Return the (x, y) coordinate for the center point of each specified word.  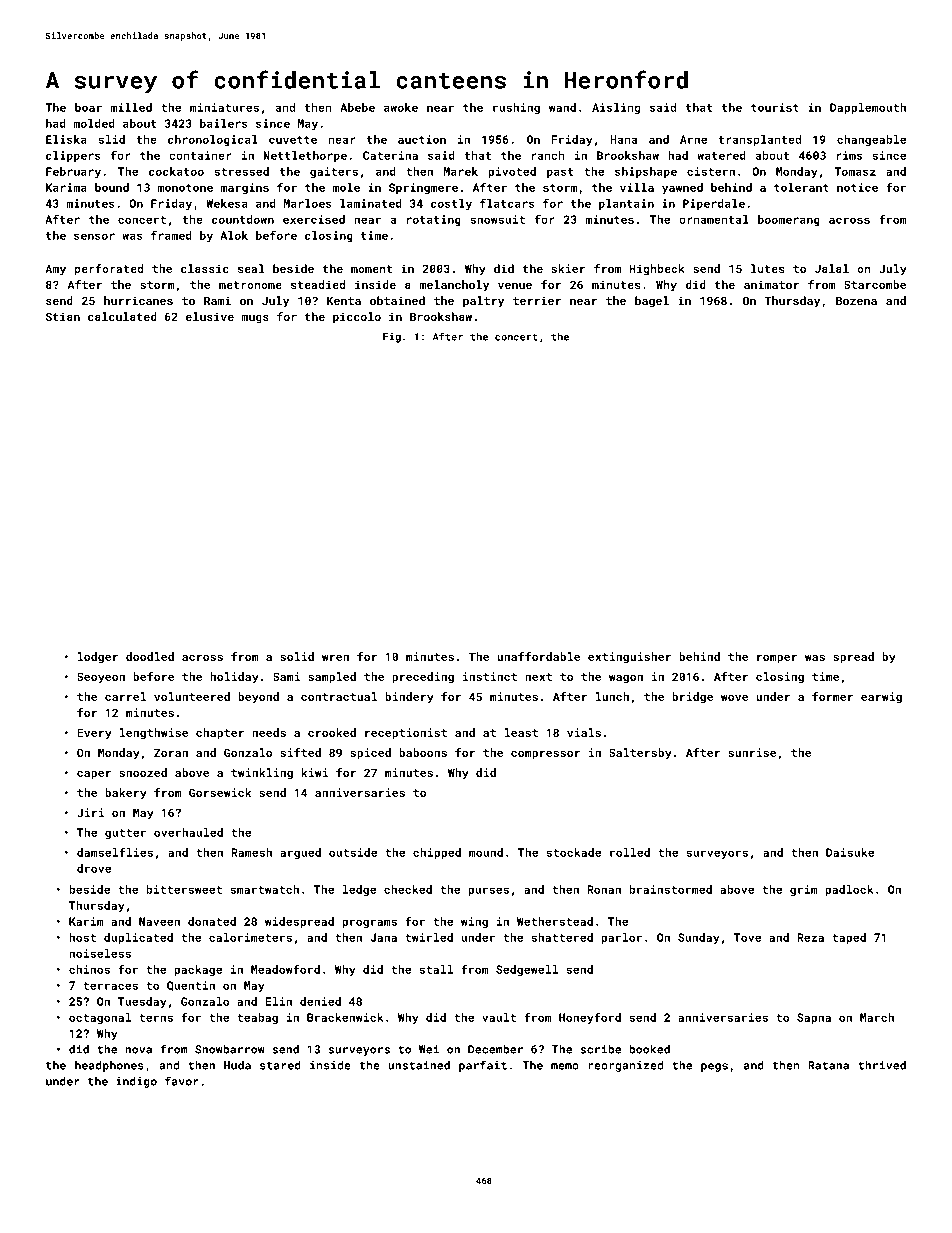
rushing (516, 108)
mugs (255, 319)
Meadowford (285, 969)
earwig (881, 698)
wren (335, 658)
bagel (652, 302)
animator (771, 284)
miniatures (224, 107)
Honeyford (590, 1018)
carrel (125, 696)
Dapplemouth (868, 108)
